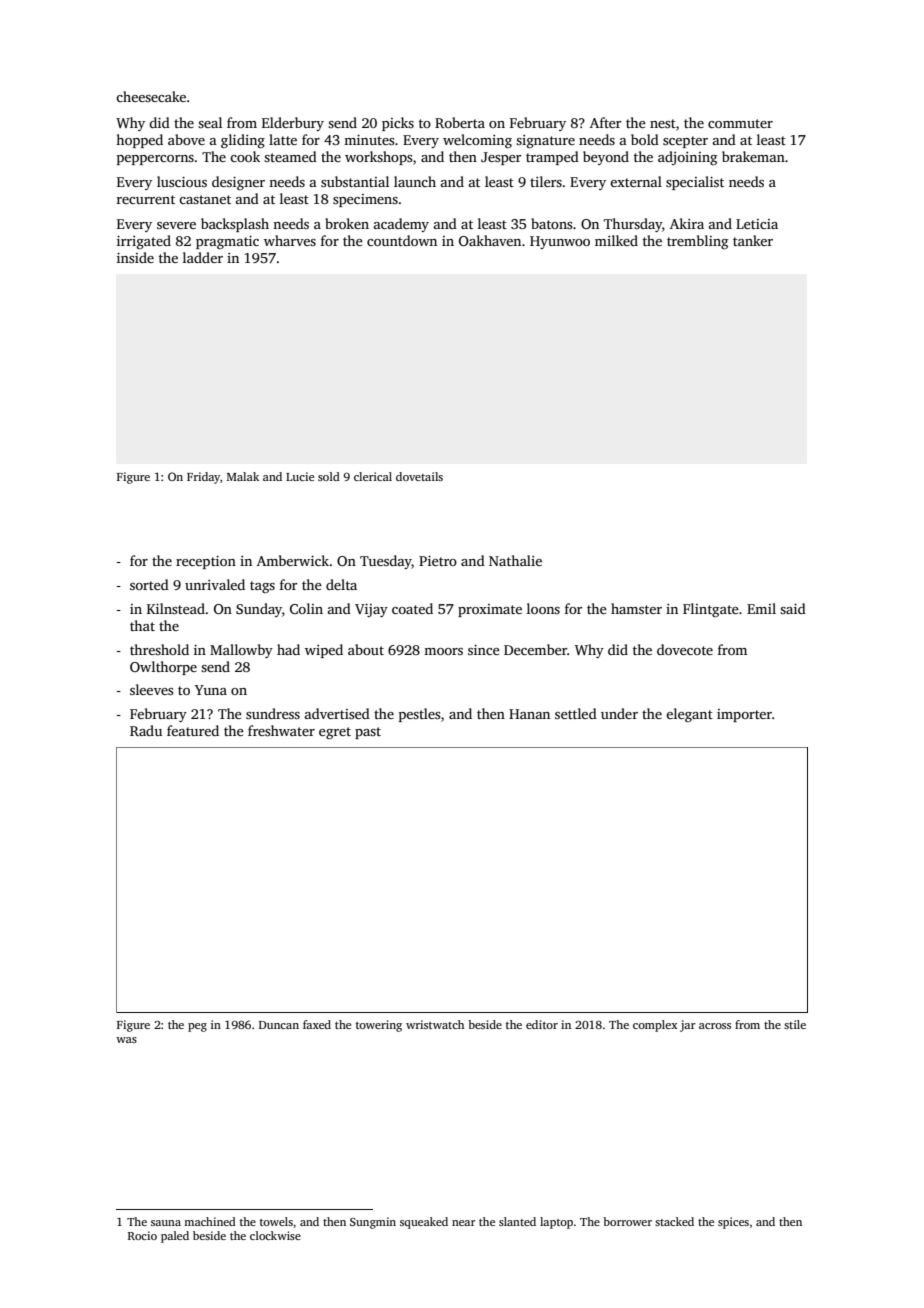  Describe the element at coordinates (424, 1223) in the screenshot. I see `squeaked` at that location.
